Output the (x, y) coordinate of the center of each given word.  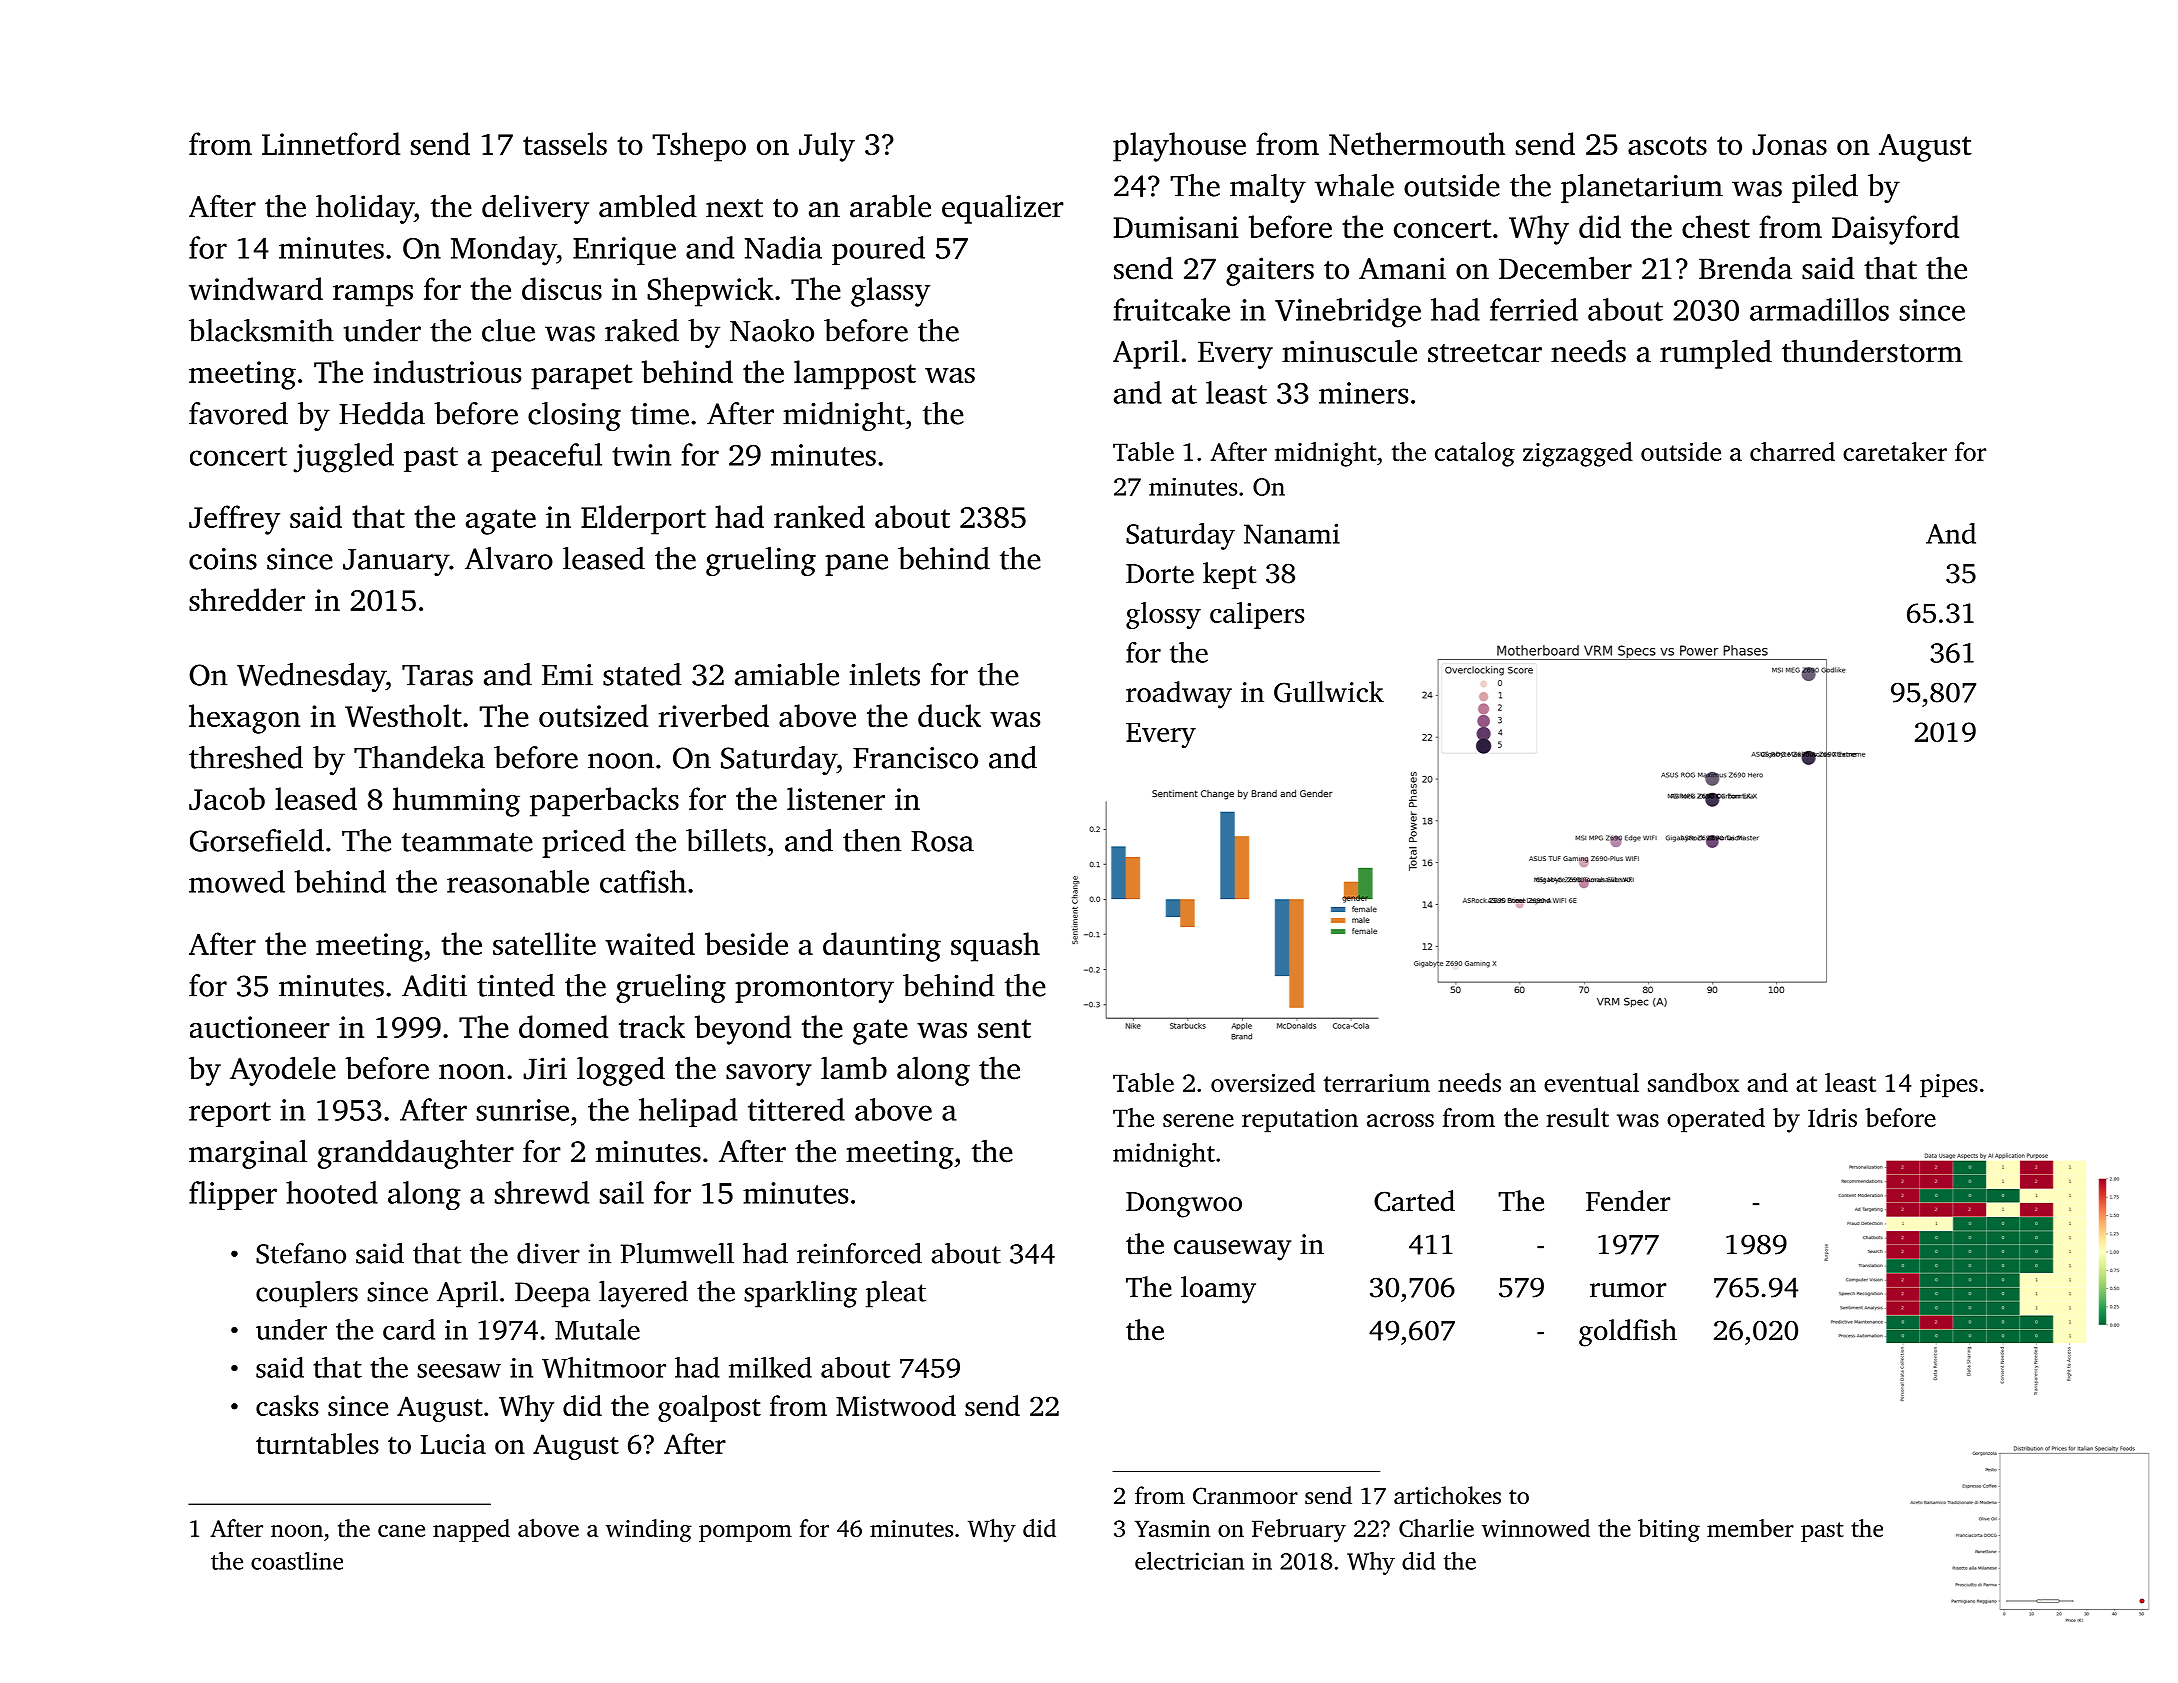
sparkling (800, 1294)
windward (256, 288)
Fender (1628, 1201)
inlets (885, 674)
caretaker (1895, 451)
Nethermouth (1417, 143)
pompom (745, 1533)
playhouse (1179, 147)
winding (649, 1530)
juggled (343, 458)
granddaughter (416, 1154)
